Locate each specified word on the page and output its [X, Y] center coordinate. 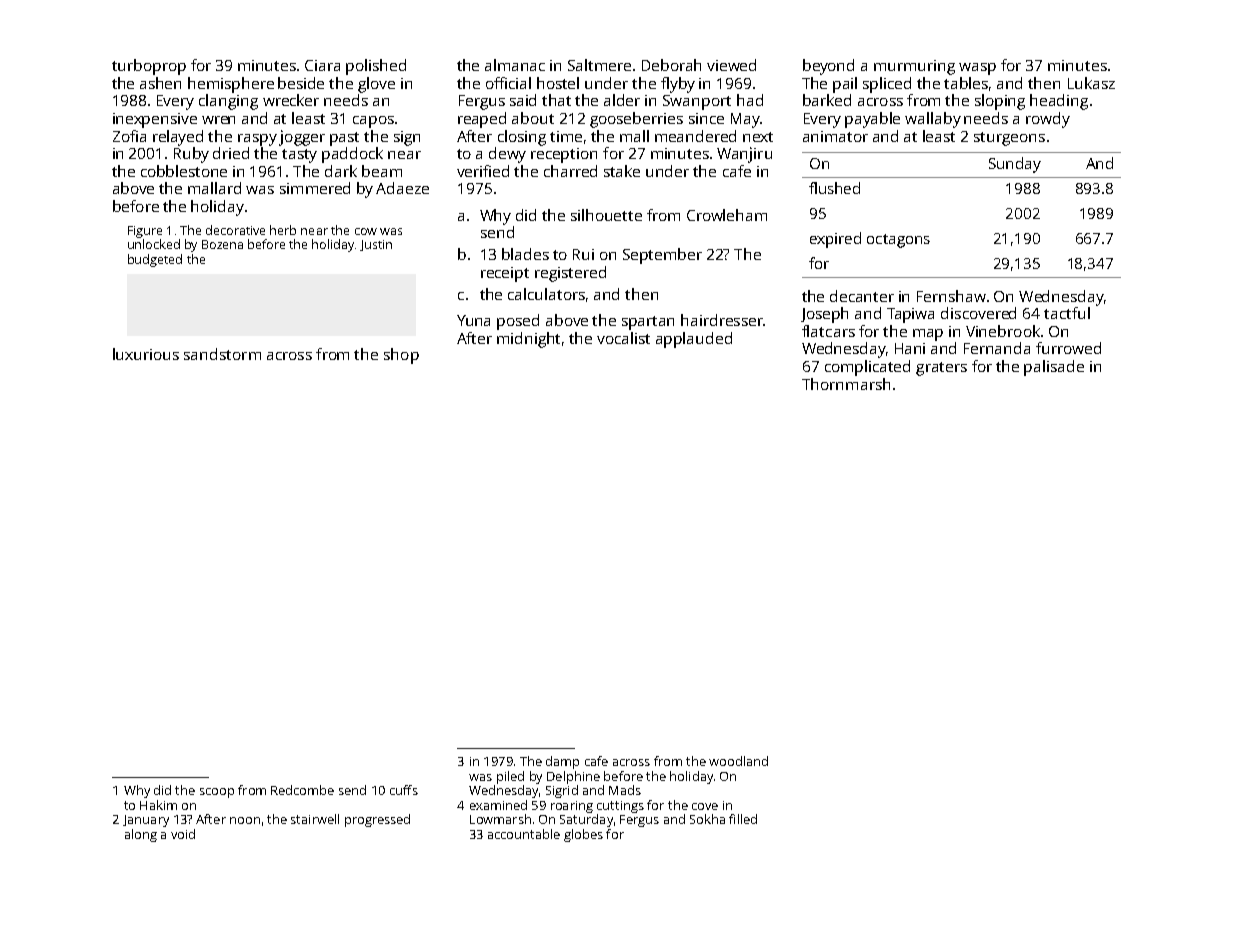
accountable [524, 834]
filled [743, 819]
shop [401, 356]
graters [941, 369]
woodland [738, 761]
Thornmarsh [846, 384]
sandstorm [222, 354]
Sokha [707, 819]
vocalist [623, 338]
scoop [217, 793]
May [745, 120]
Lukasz [1091, 83]
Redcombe [302, 790]
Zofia [129, 136]
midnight [528, 340]
